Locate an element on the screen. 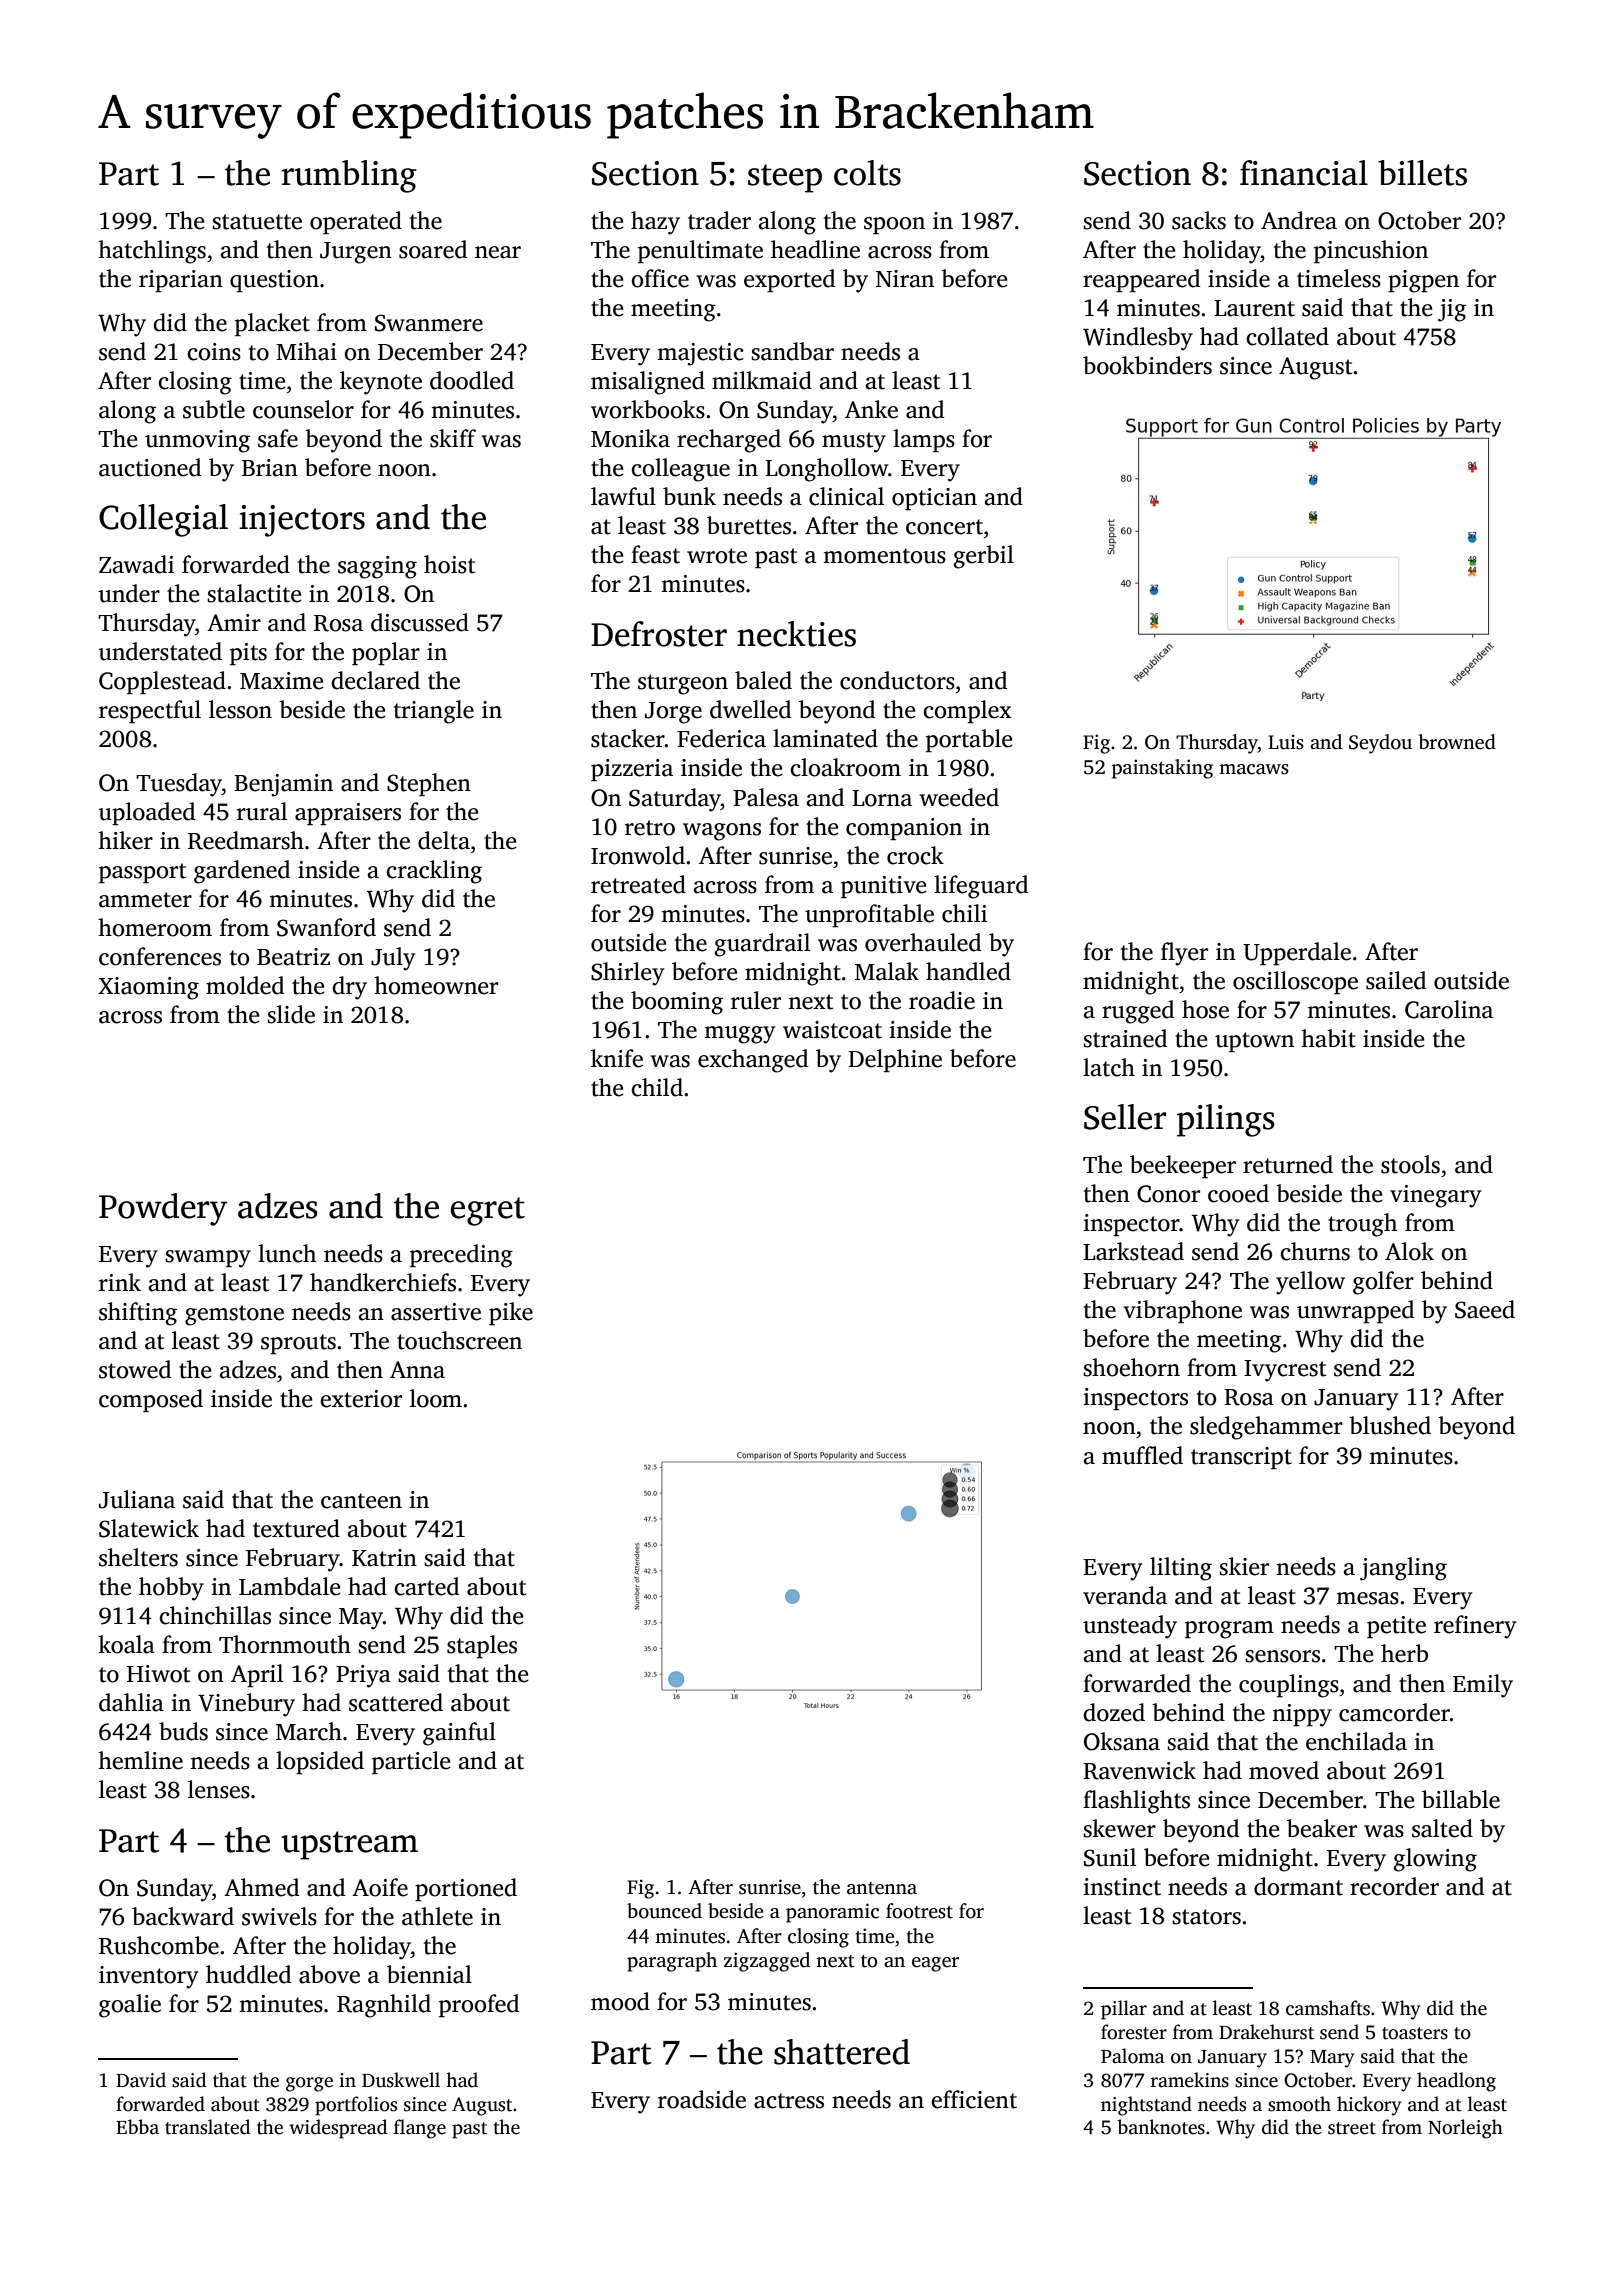 Image resolution: width=1620 pixels, height=2292 pixels. Priya is located at coordinates (363, 1676).
